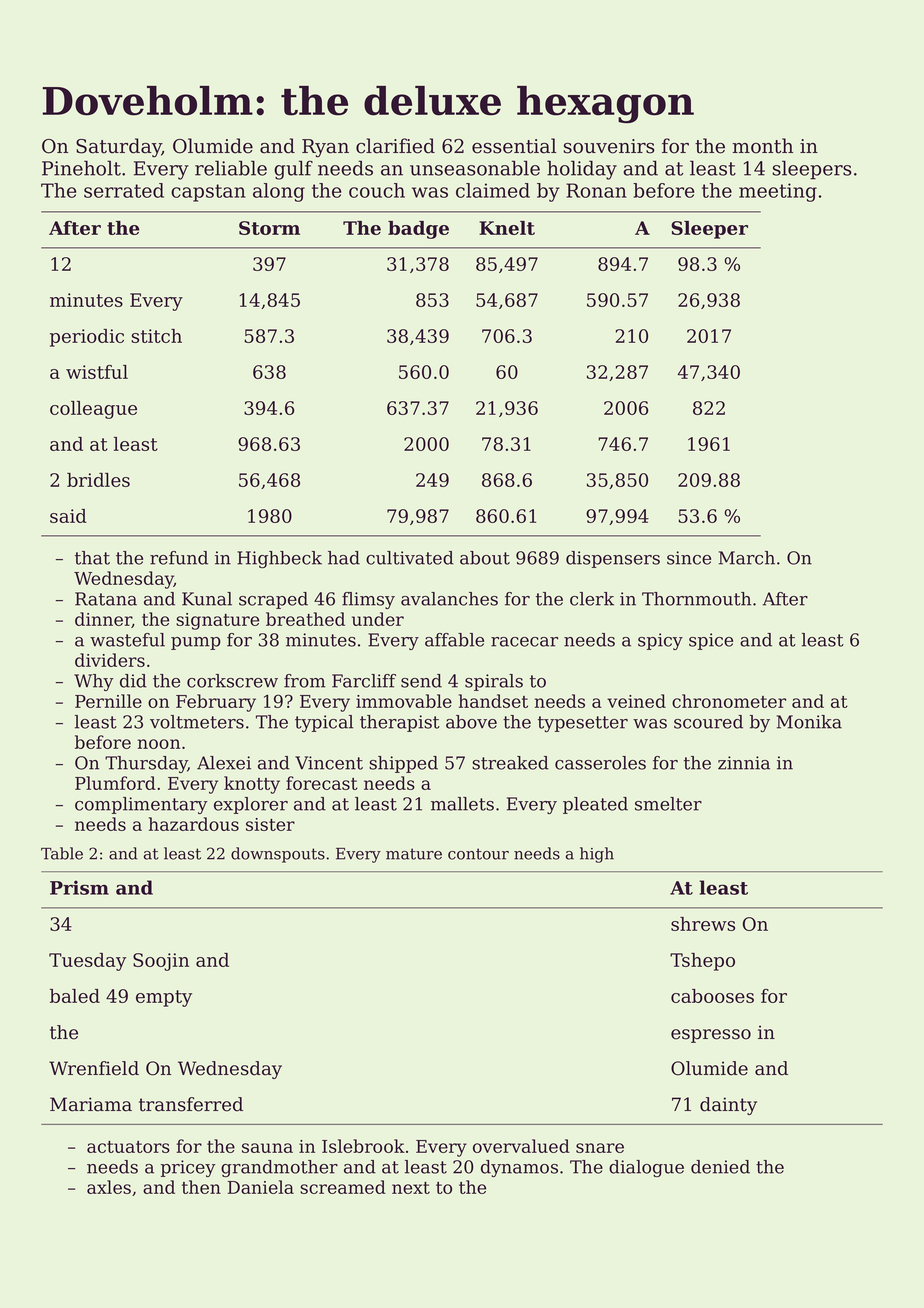 The height and width of the screenshot is (1308, 924). Describe the element at coordinates (778, 192) in the screenshot. I see `meeting` at that location.
